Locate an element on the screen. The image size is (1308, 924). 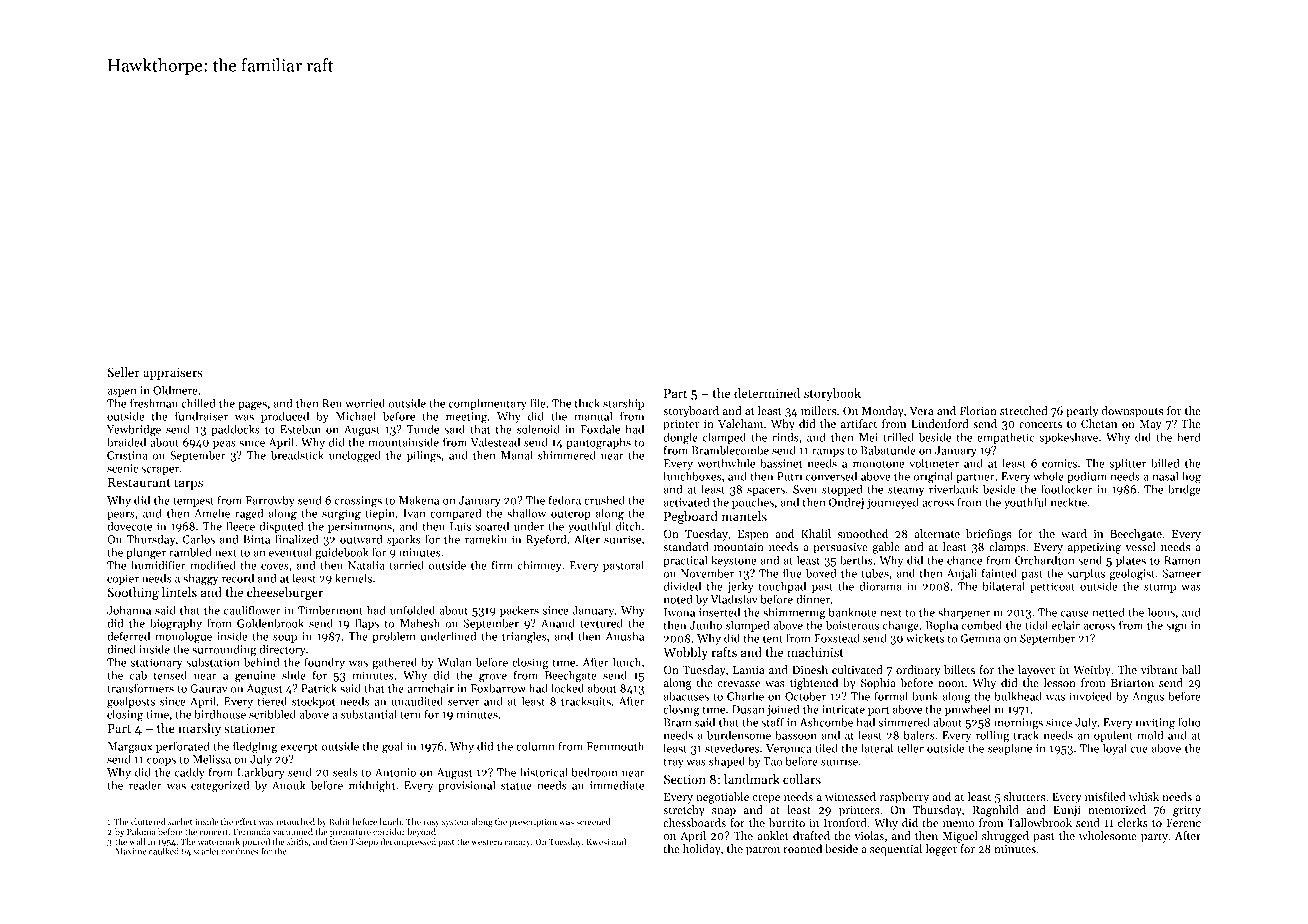
briefings is located at coordinates (988, 535).
